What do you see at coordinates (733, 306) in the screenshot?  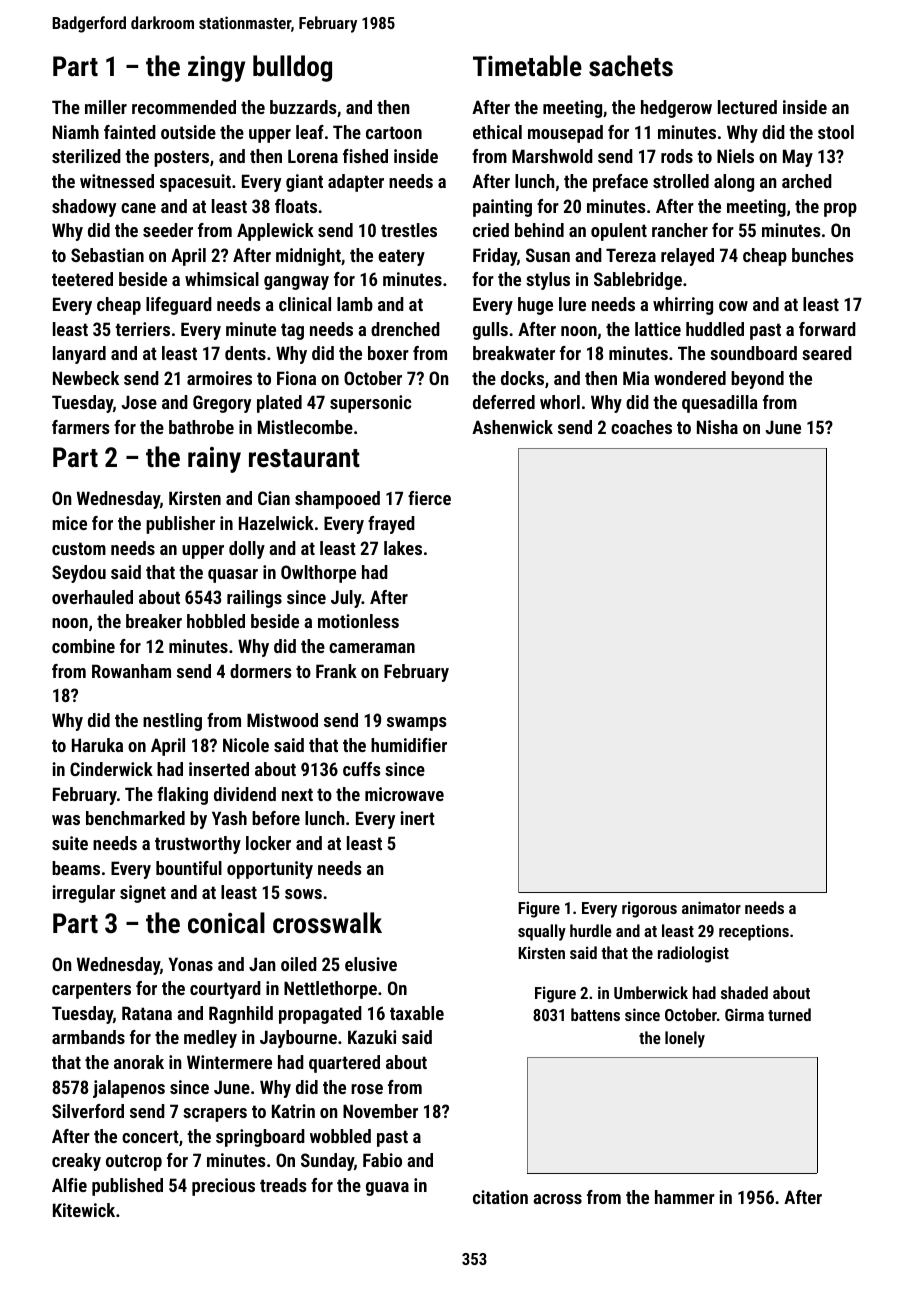 I see `cow` at bounding box center [733, 306].
